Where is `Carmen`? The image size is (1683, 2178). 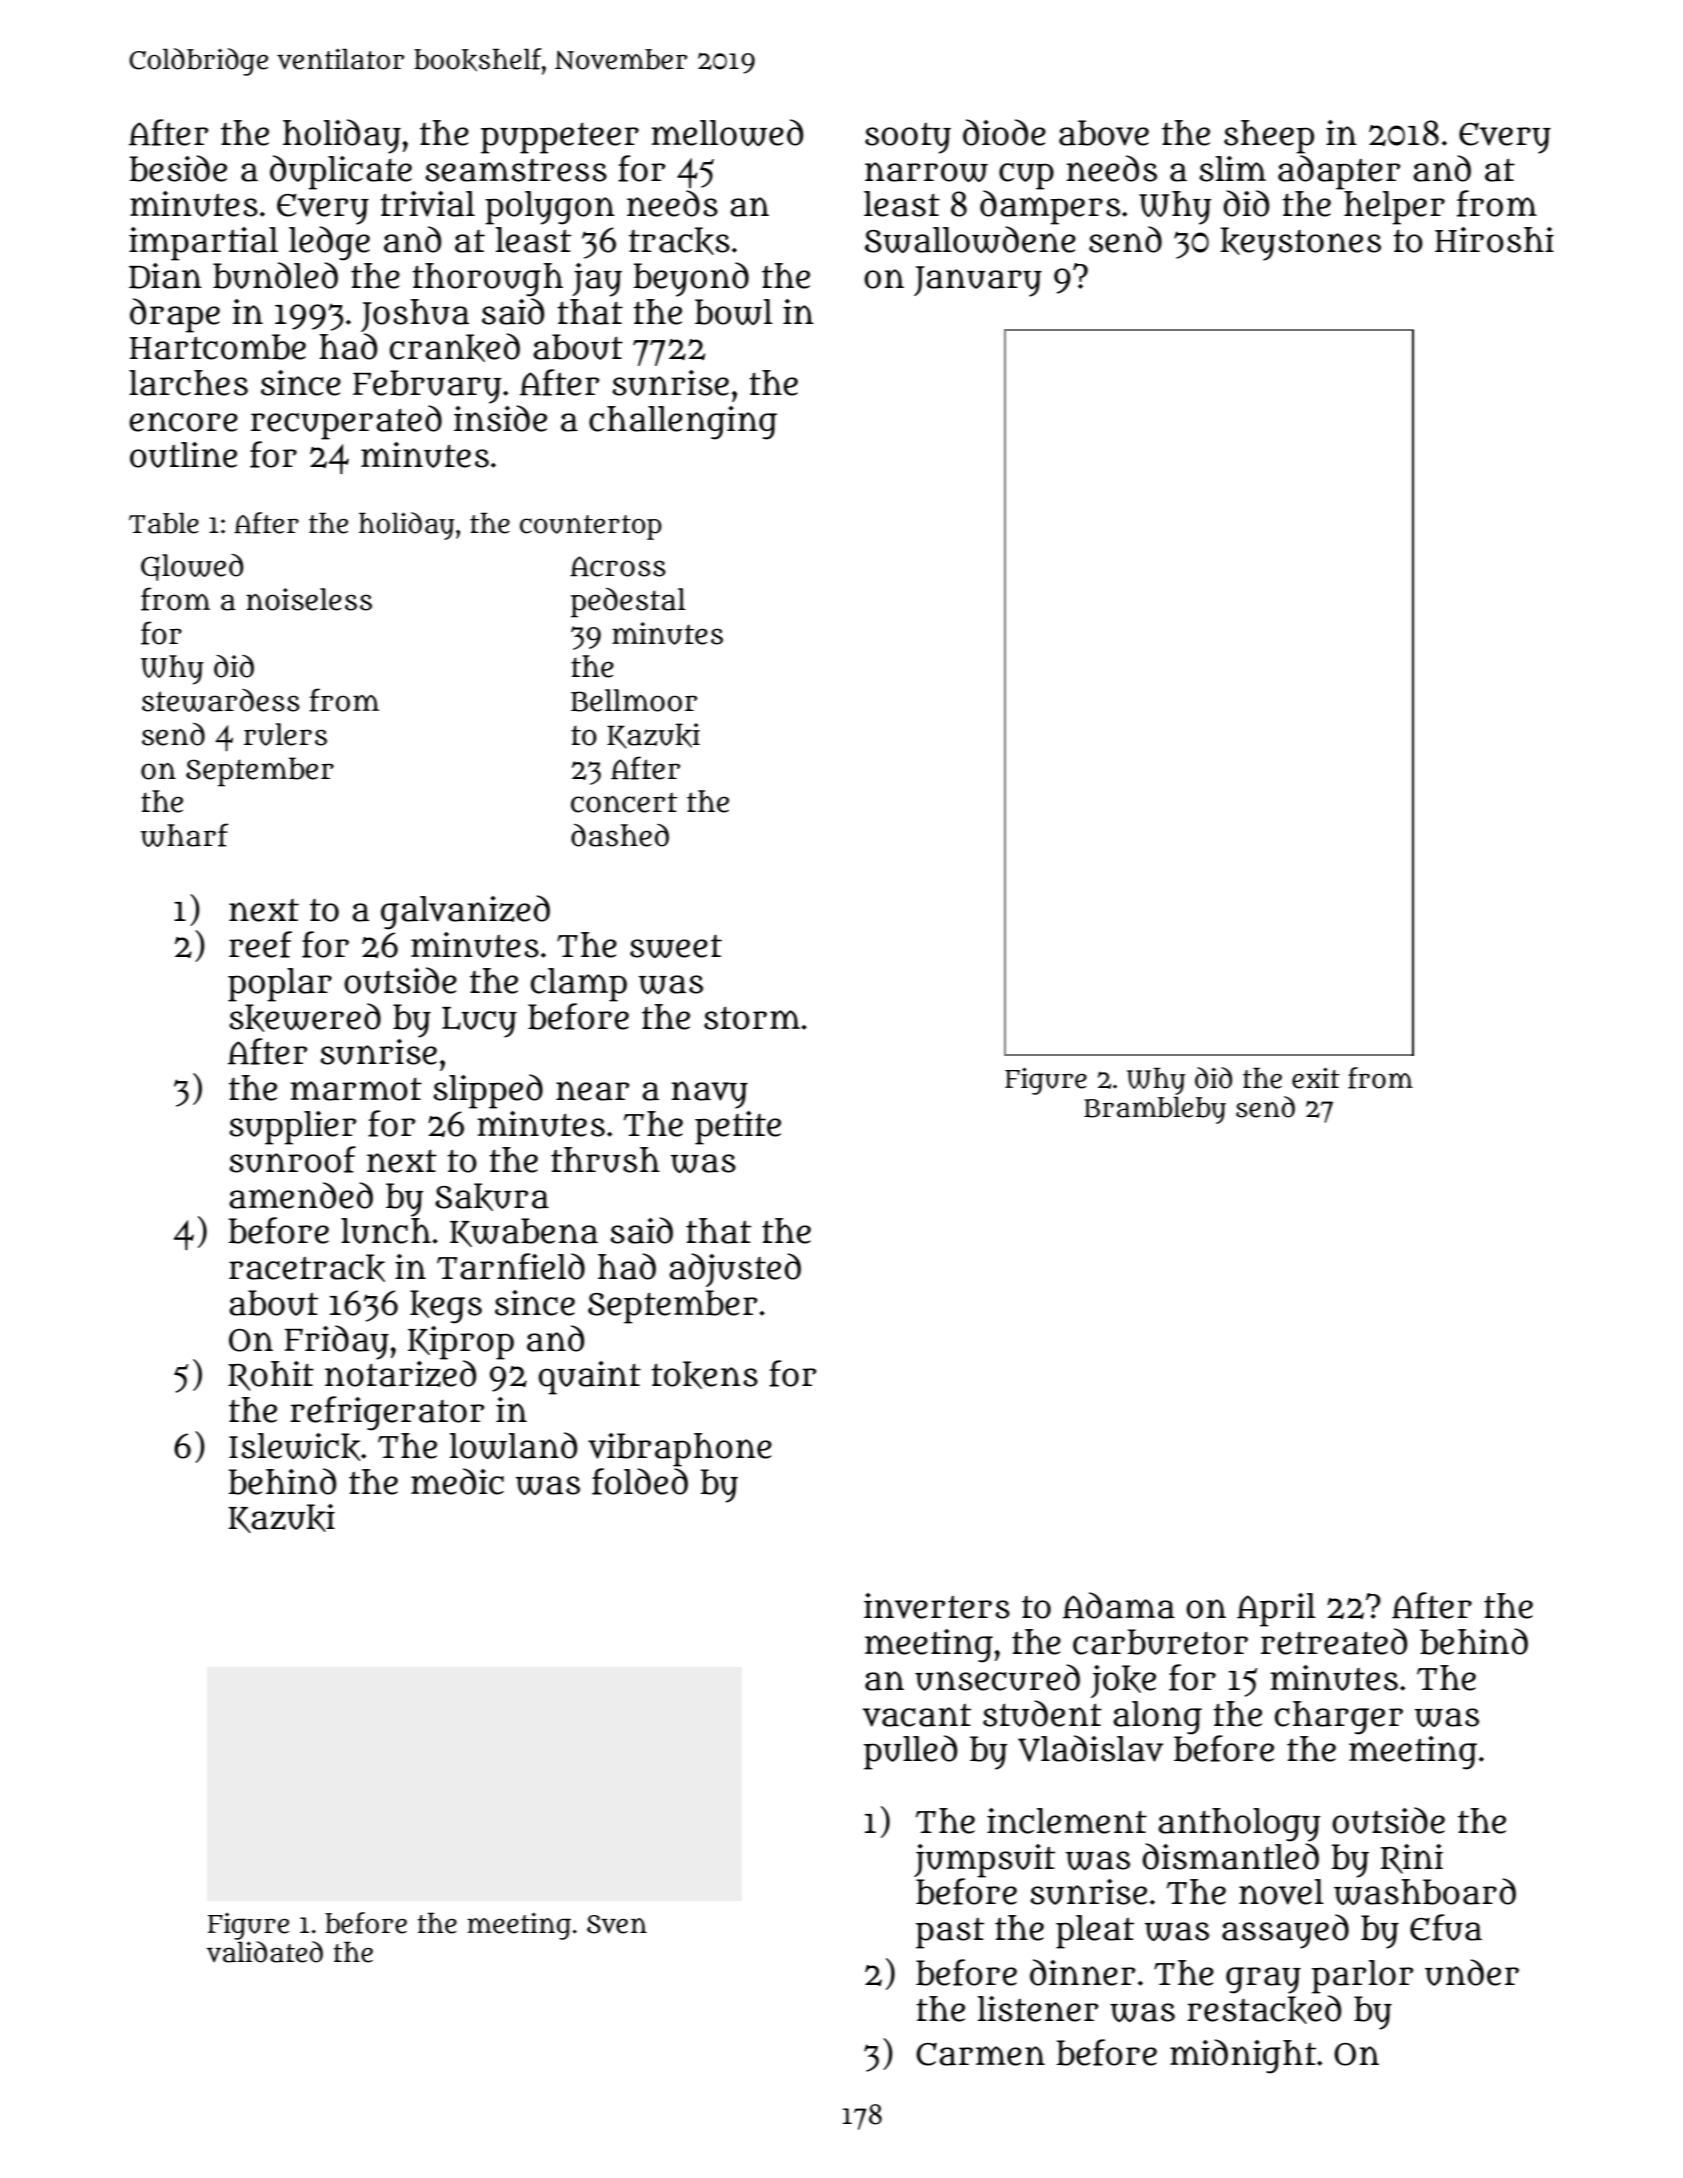 Carmen is located at coordinates (980, 2054).
